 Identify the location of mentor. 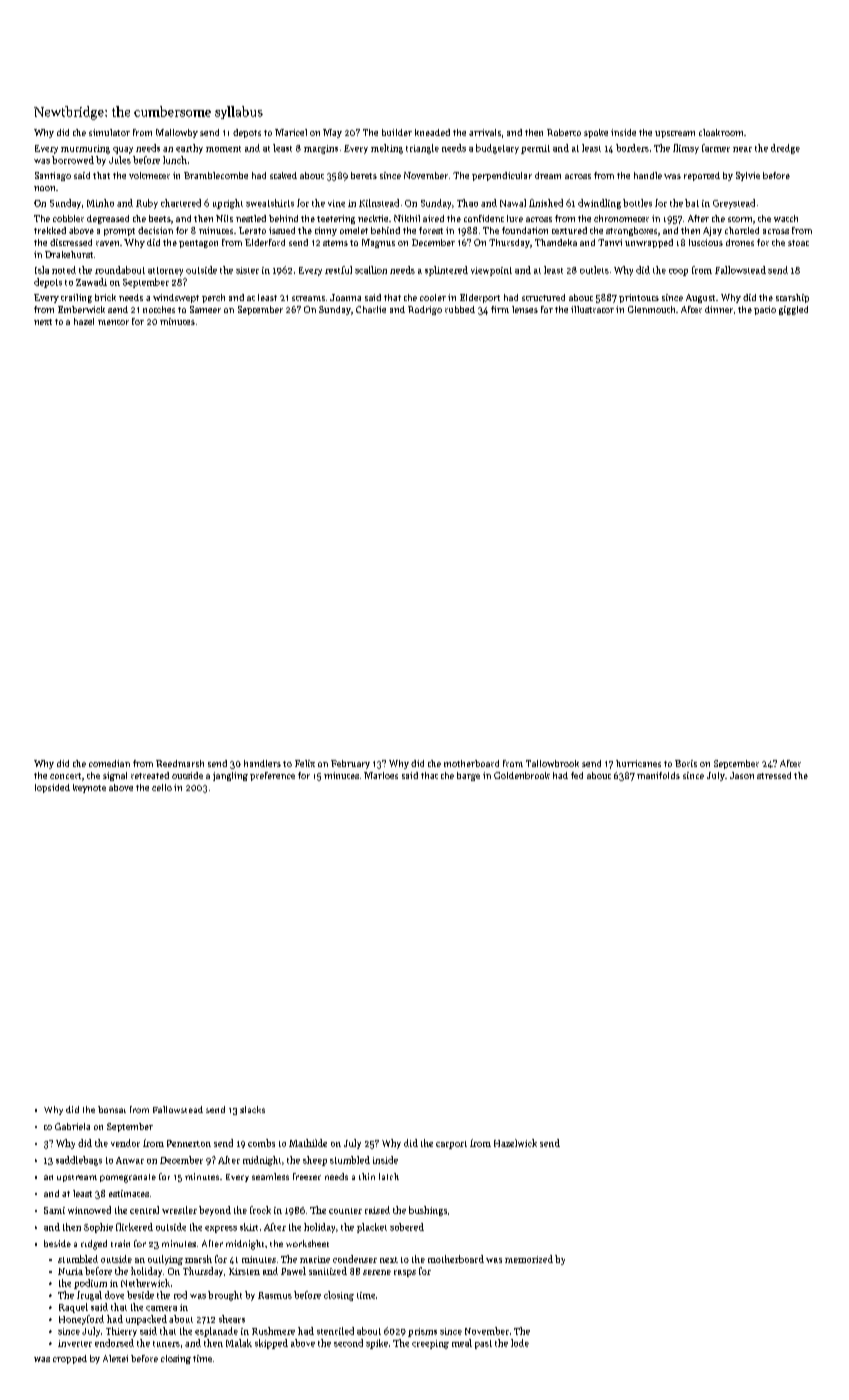
(113, 322).
